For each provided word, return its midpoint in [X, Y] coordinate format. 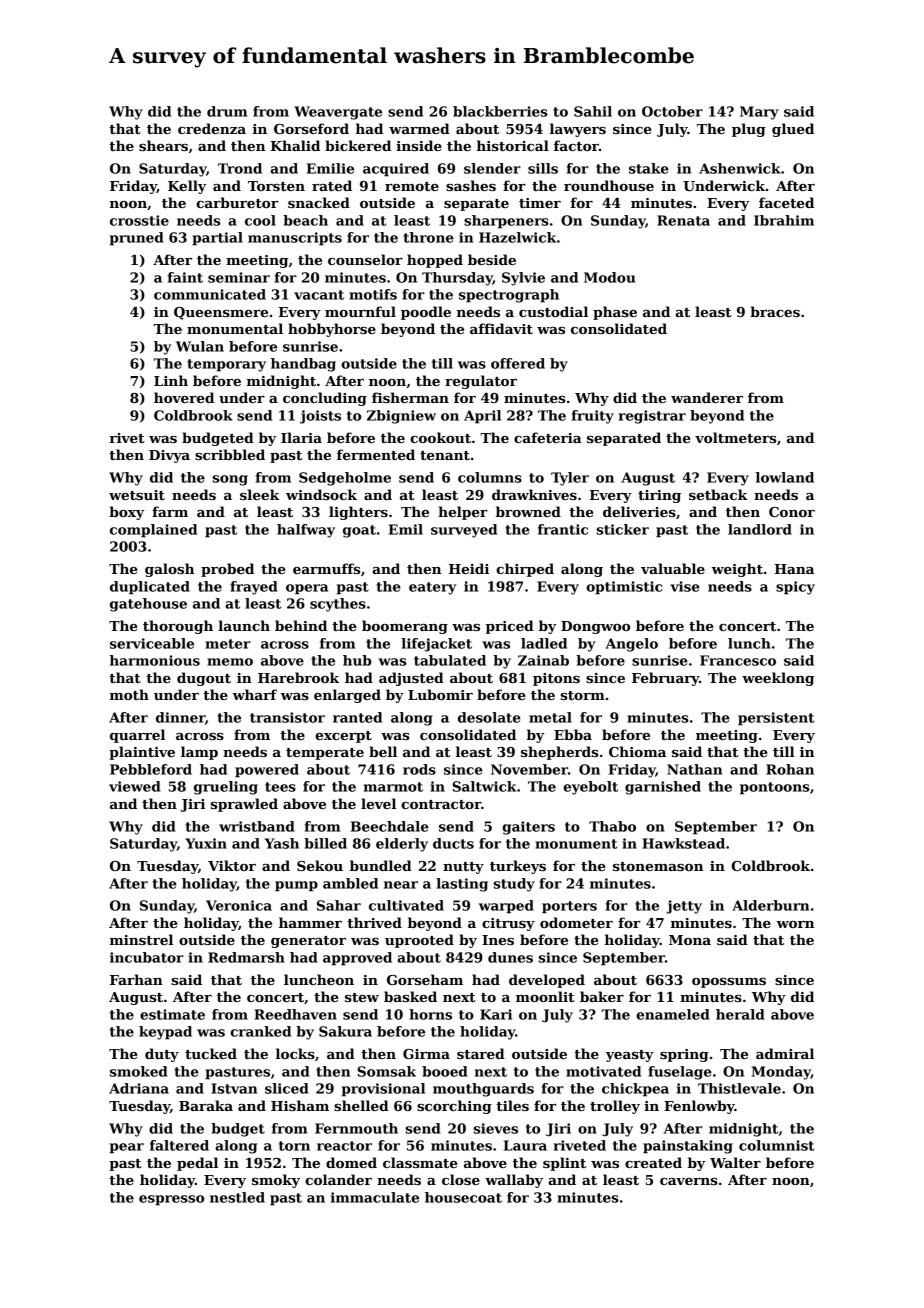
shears [163, 145]
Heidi [469, 568]
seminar [239, 277]
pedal [197, 1164]
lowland [785, 477]
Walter [735, 1162]
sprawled [244, 805]
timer [540, 203]
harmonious [155, 660]
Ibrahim [784, 220]
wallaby [514, 1181]
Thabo [612, 826]
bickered [358, 145]
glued [793, 130]
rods [419, 769]
